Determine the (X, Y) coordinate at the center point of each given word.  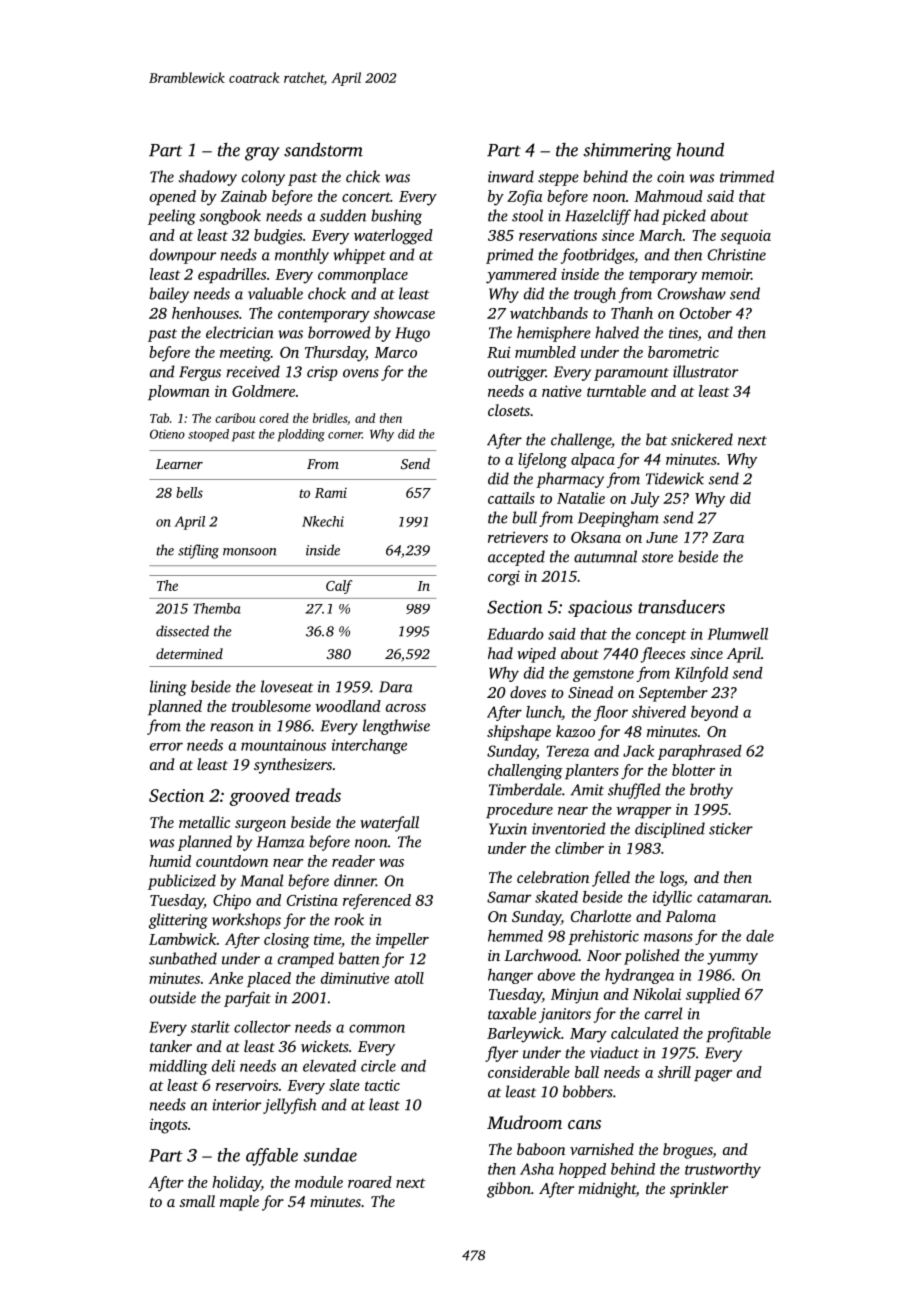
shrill (674, 1072)
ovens (361, 373)
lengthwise (396, 727)
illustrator (705, 371)
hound (700, 149)
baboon (541, 1149)
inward (511, 176)
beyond (714, 713)
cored (274, 418)
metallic (204, 822)
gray (262, 154)
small (197, 1201)
